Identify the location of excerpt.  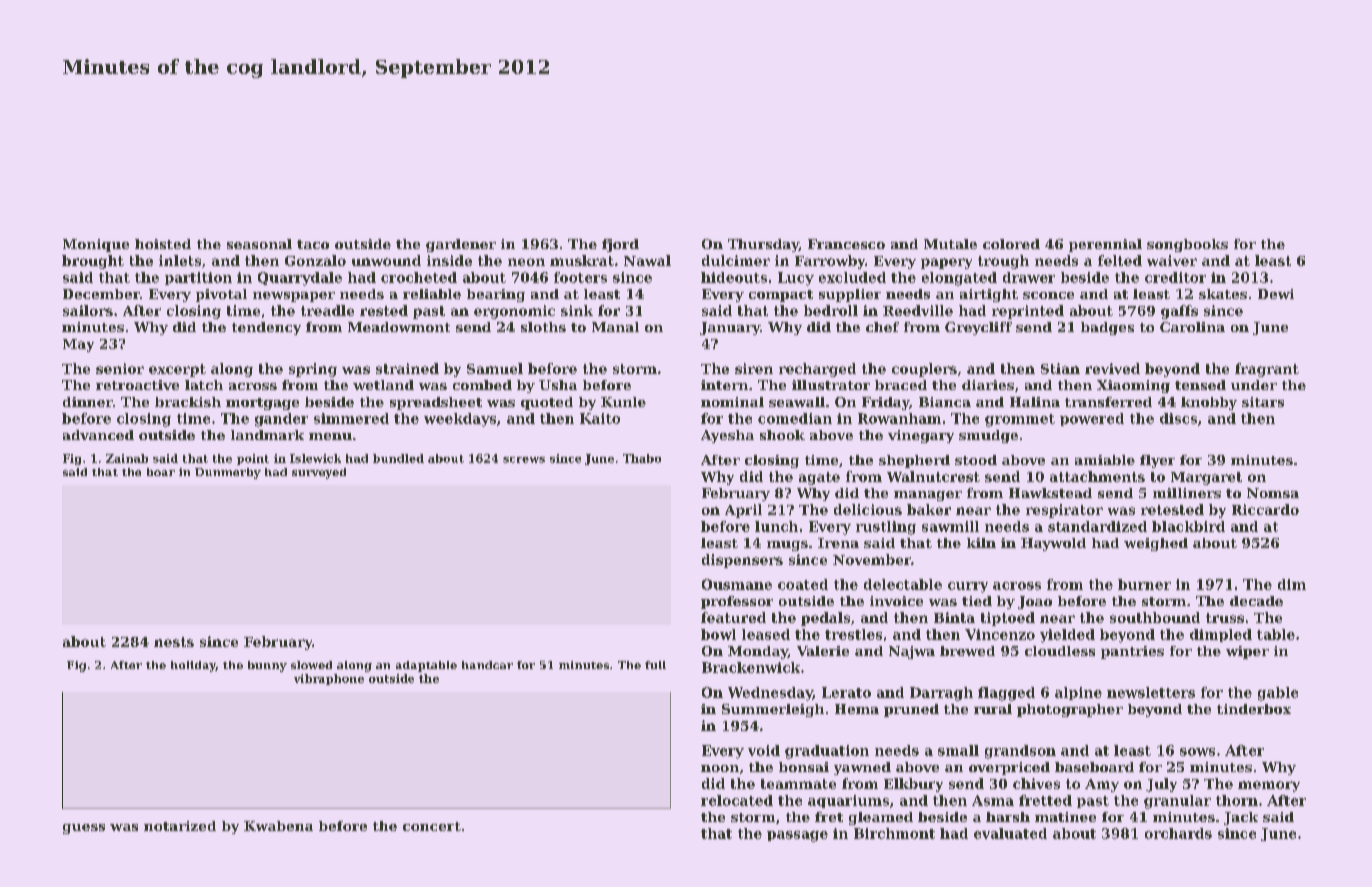
(177, 370).
